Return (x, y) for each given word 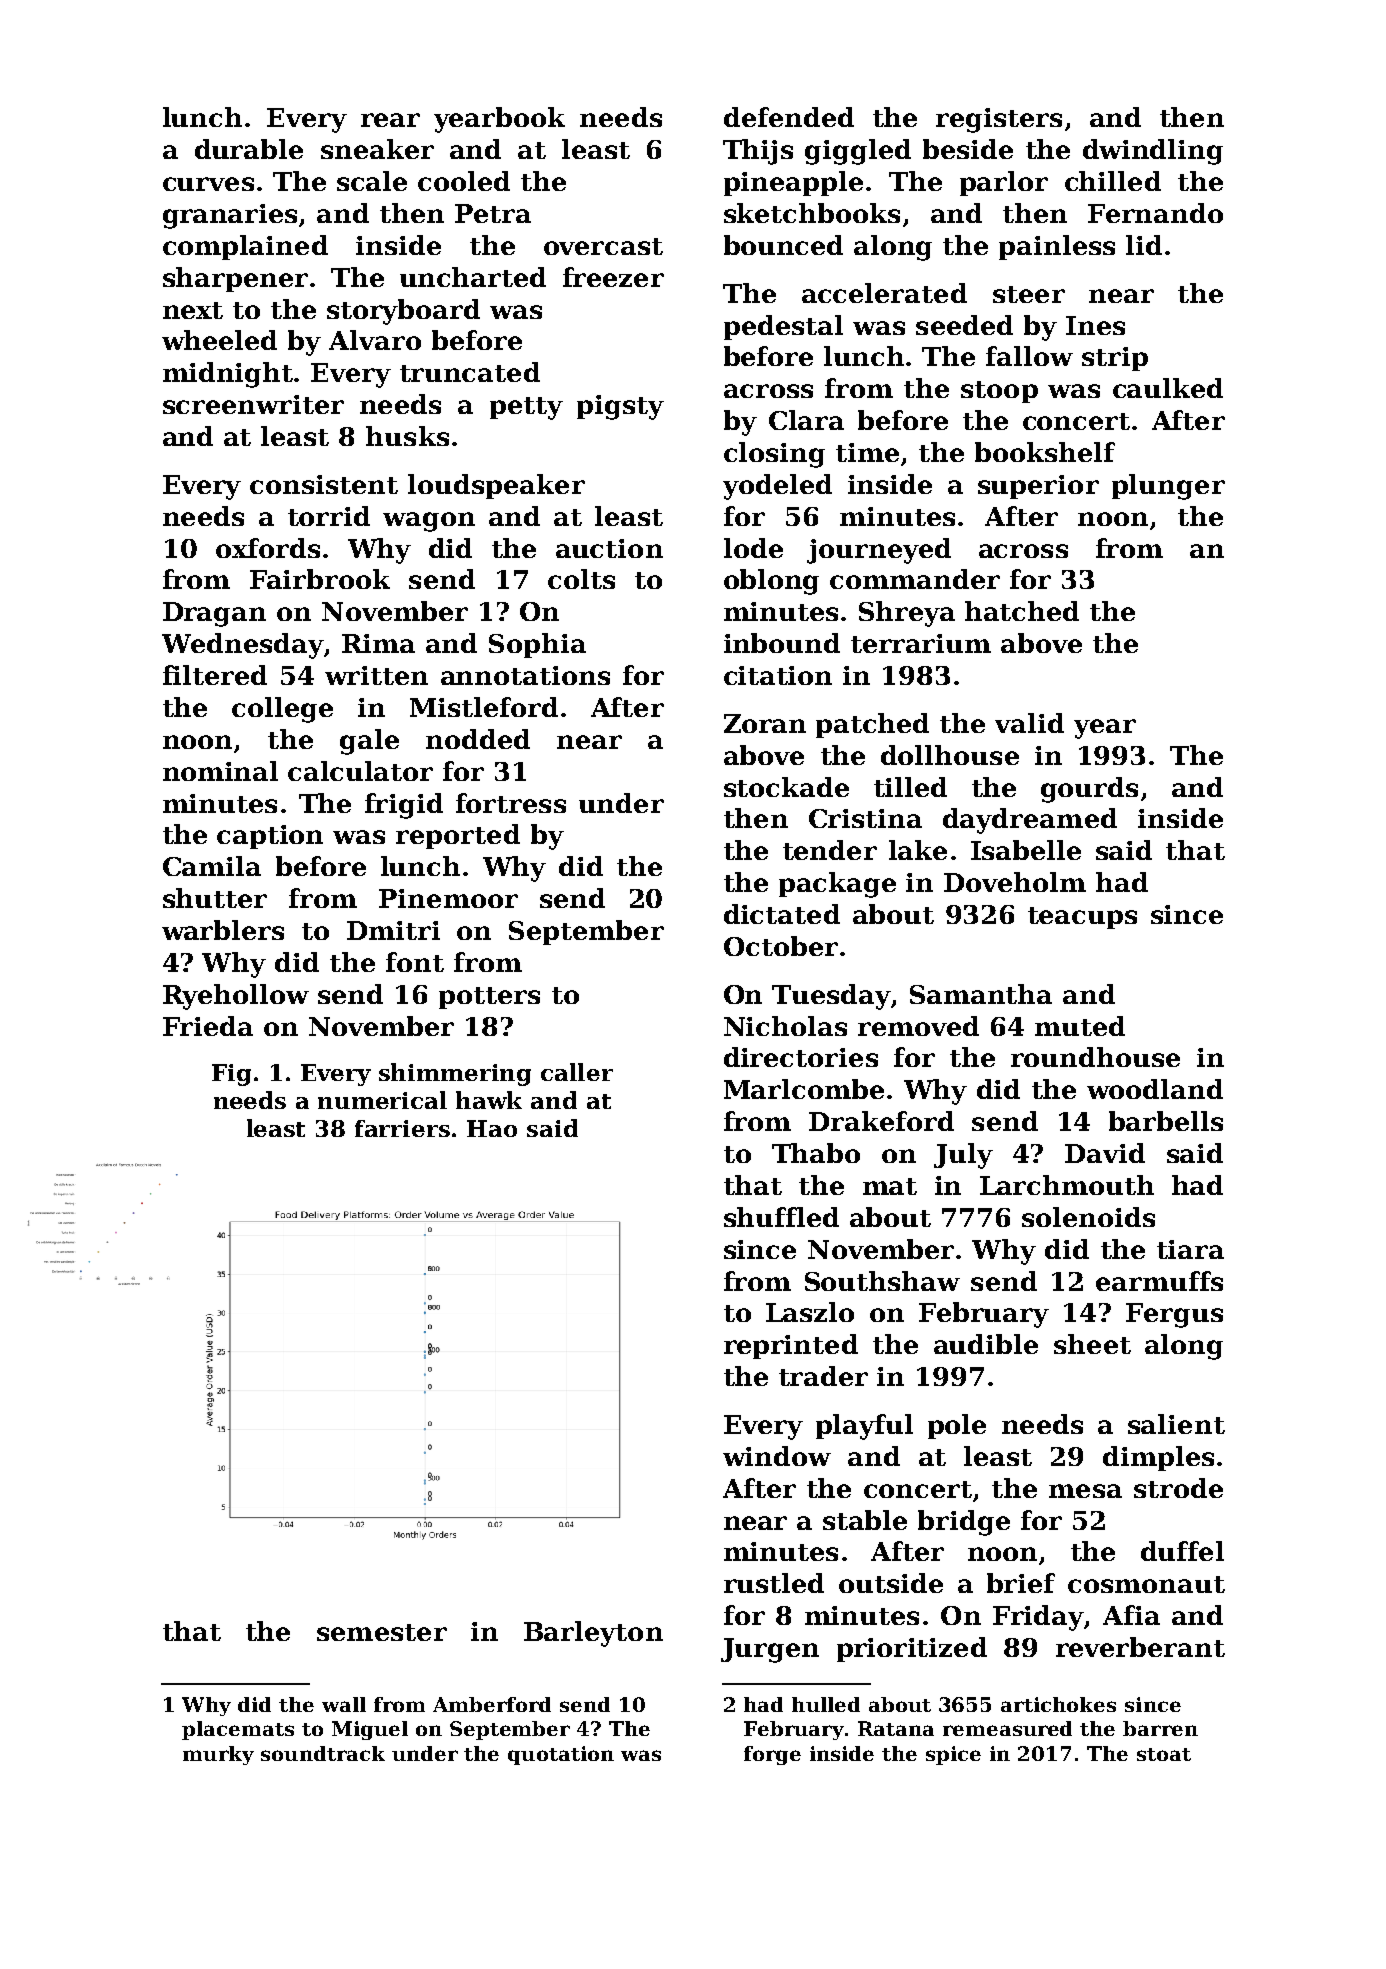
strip (1115, 359)
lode (753, 548)
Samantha (981, 994)
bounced (783, 245)
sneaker (377, 149)
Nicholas (785, 1026)
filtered (215, 675)
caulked (1168, 388)
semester (382, 1632)
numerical (382, 1100)
